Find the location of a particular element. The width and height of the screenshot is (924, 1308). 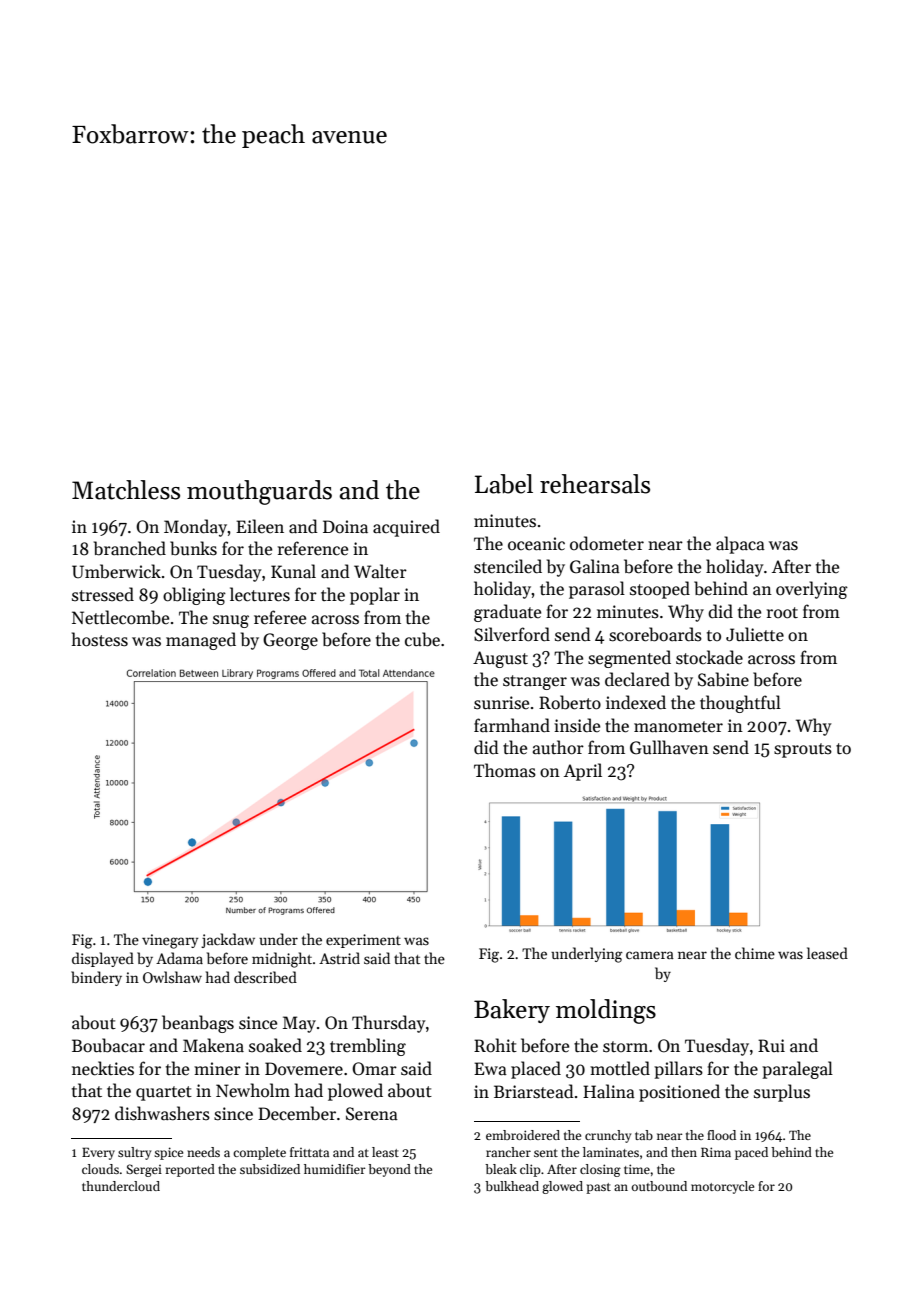

hostess is located at coordinates (100, 639).
